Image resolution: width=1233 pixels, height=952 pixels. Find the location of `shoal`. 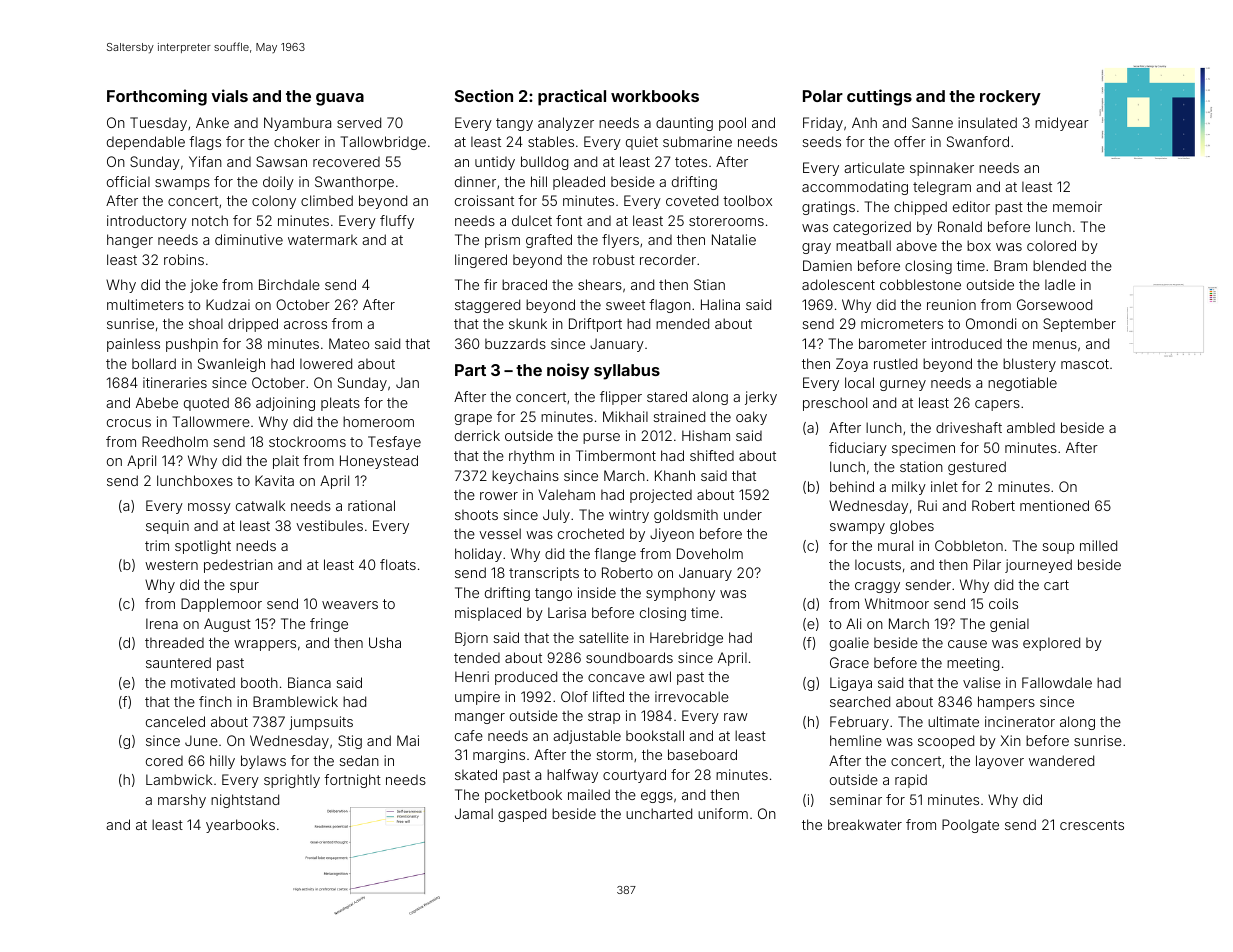

shoal is located at coordinates (206, 323).
